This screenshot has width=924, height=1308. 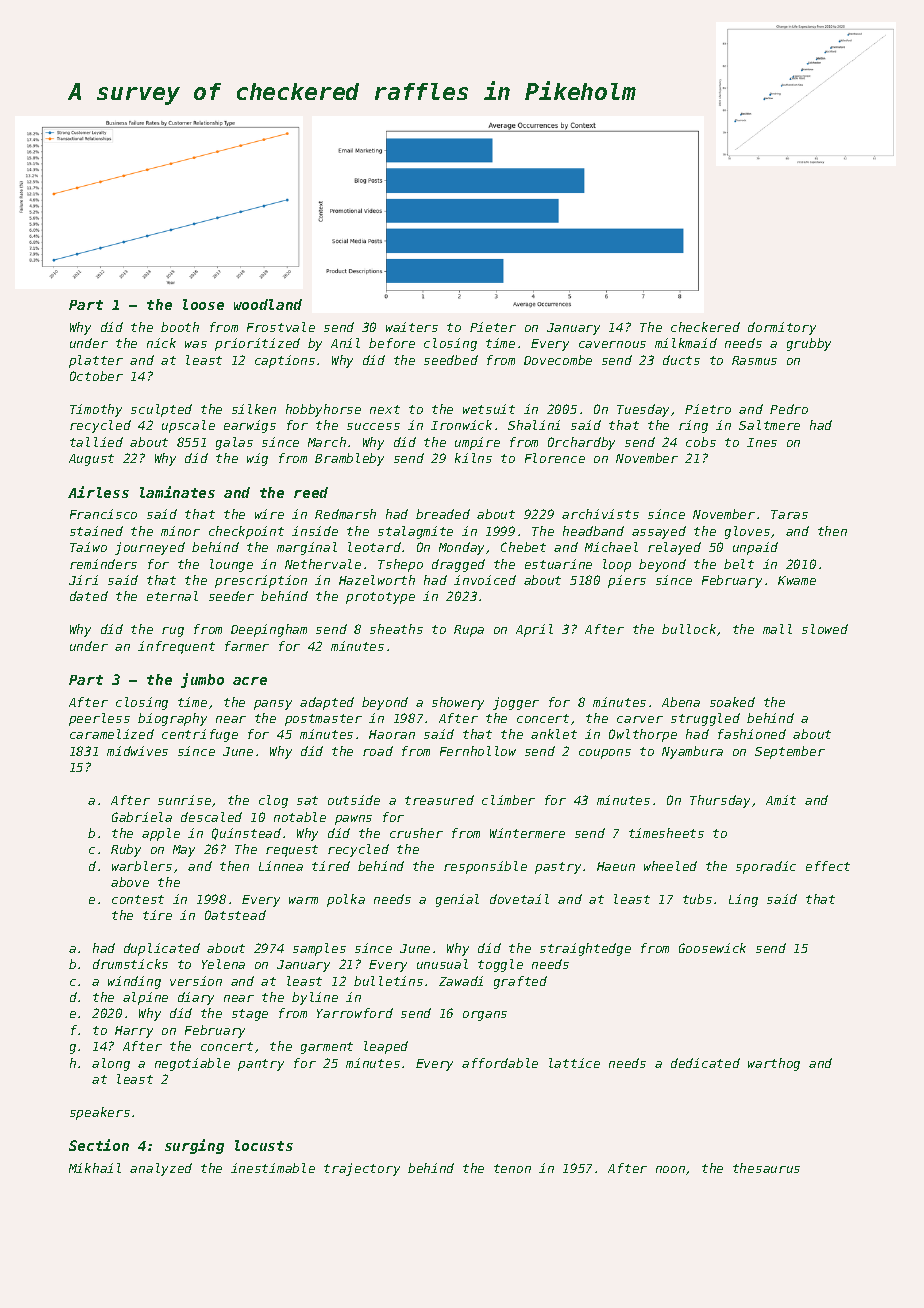 What do you see at coordinates (200, 735) in the screenshot?
I see `centrifuge` at bounding box center [200, 735].
